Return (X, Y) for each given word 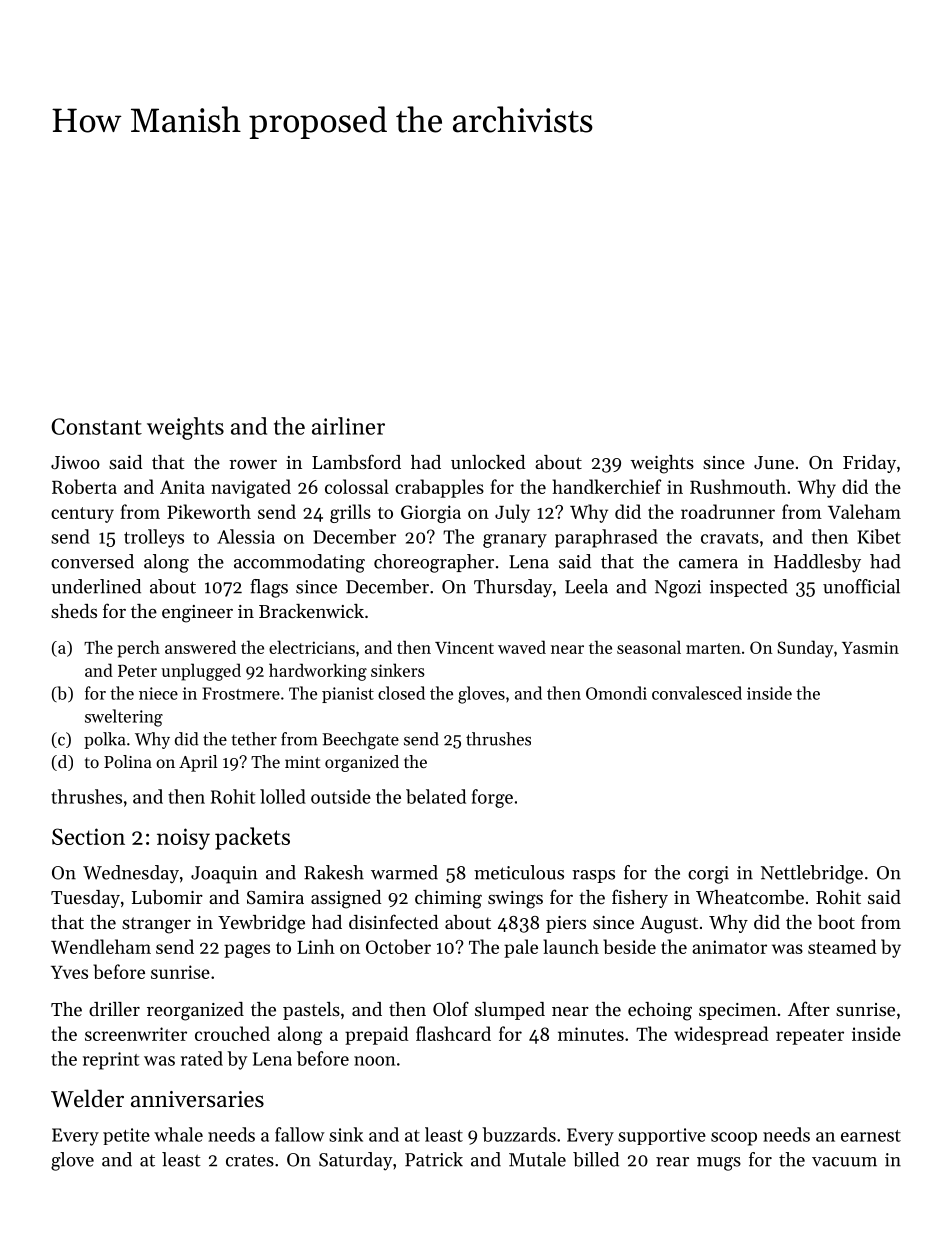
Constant (96, 426)
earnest (871, 1136)
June (774, 462)
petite (126, 1136)
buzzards (519, 1134)
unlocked (488, 462)
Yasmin (870, 647)
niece (158, 693)
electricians (312, 647)
